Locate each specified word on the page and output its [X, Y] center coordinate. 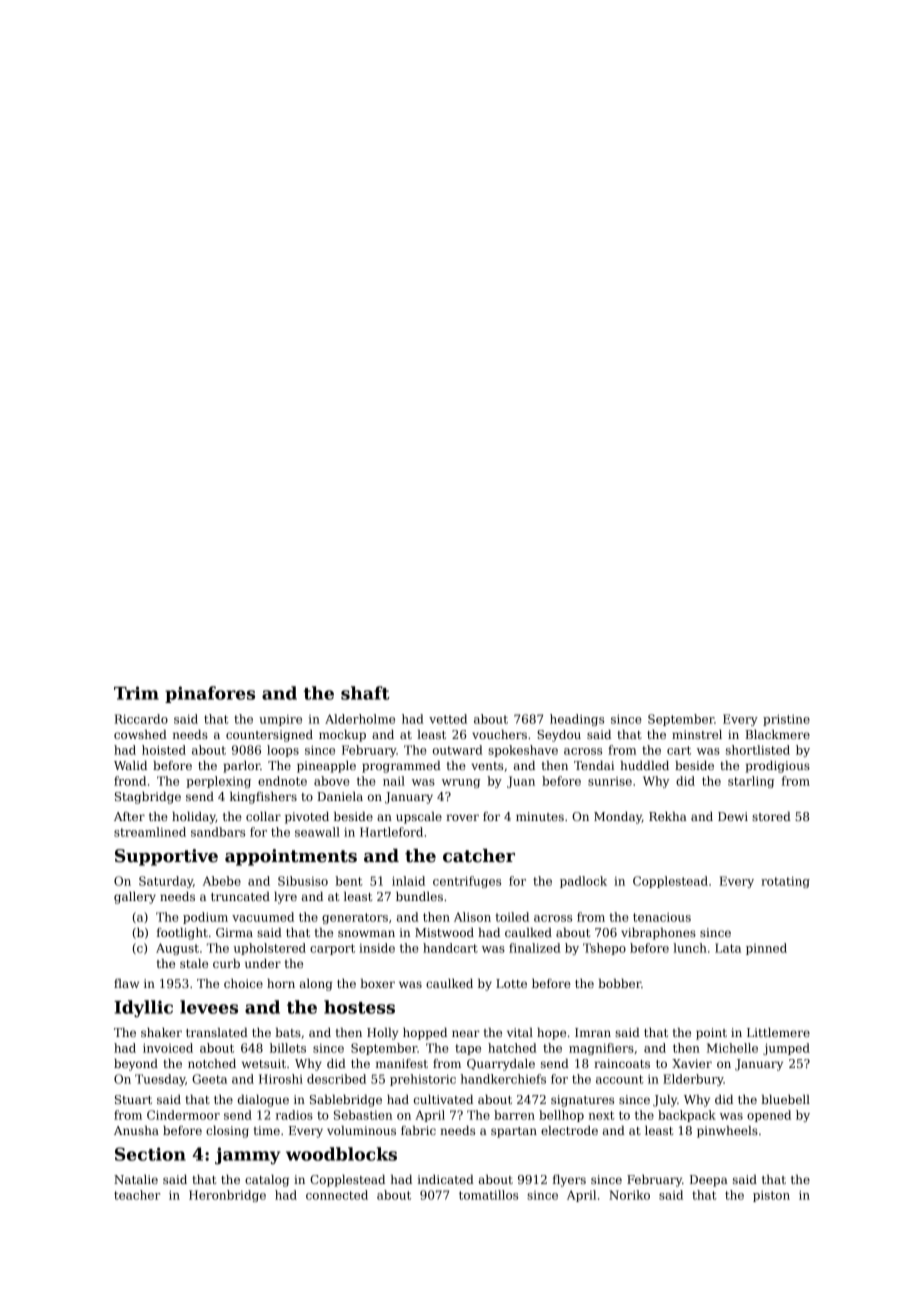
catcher [479, 856]
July [665, 1101]
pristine [786, 720]
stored [771, 816]
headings [577, 720]
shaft [365, 693]
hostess [359, 1007]
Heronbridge [227, 1196]
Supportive [166, 857]
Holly [382, 1034]
